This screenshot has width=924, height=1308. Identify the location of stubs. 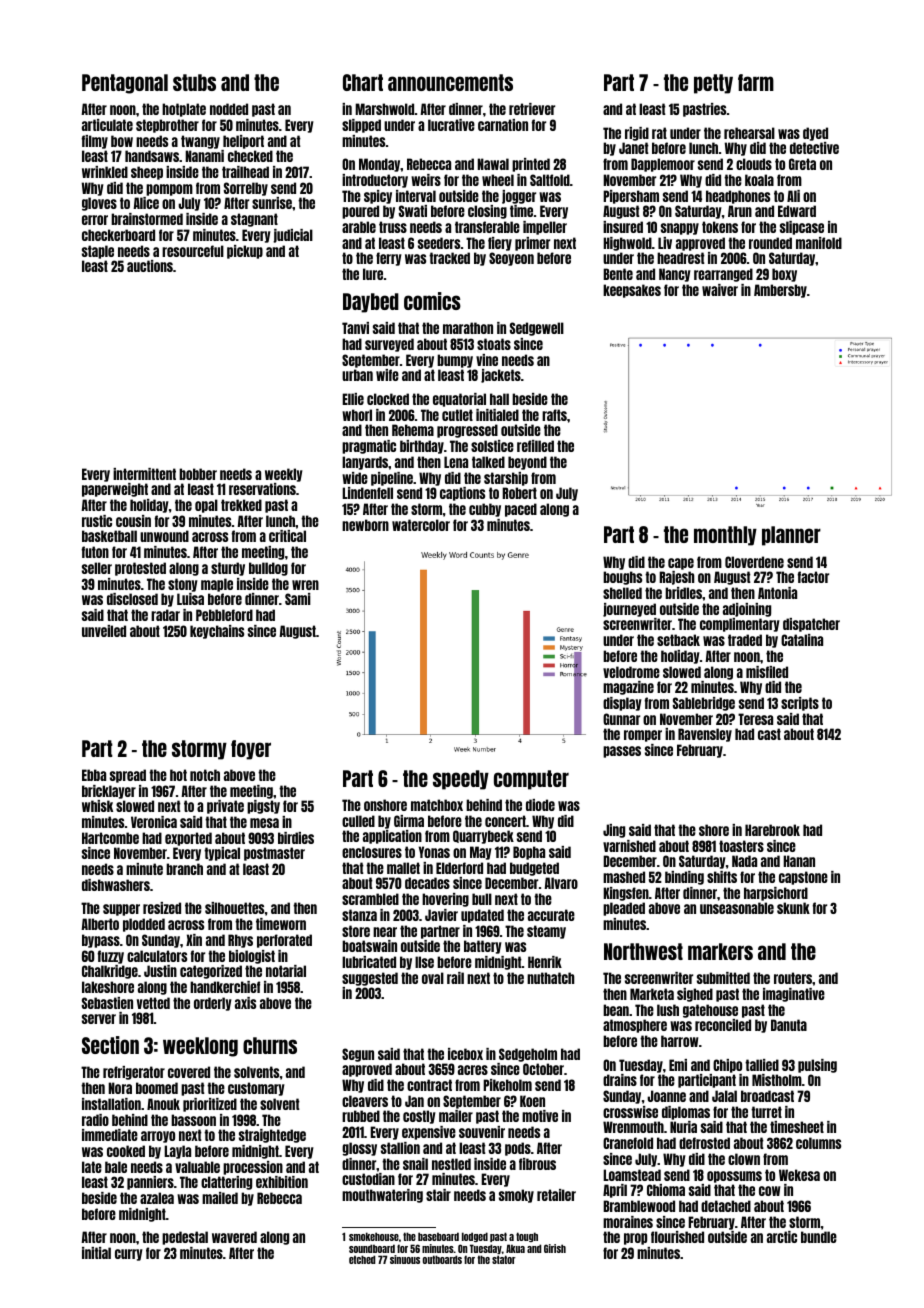
(194, 82).
